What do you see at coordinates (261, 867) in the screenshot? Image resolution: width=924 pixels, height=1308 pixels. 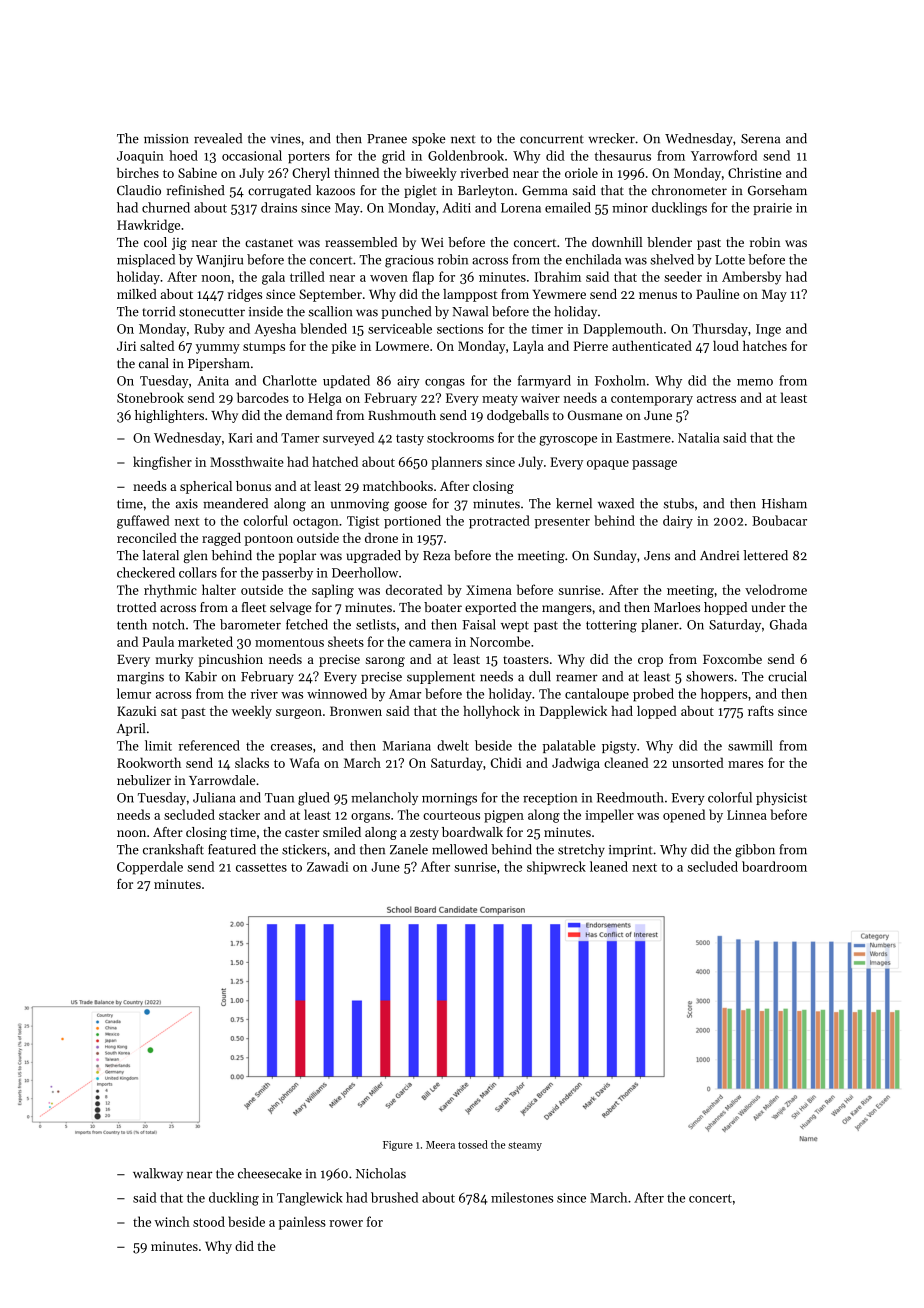 I see `cassettes` at bounding box center [261, 867].
